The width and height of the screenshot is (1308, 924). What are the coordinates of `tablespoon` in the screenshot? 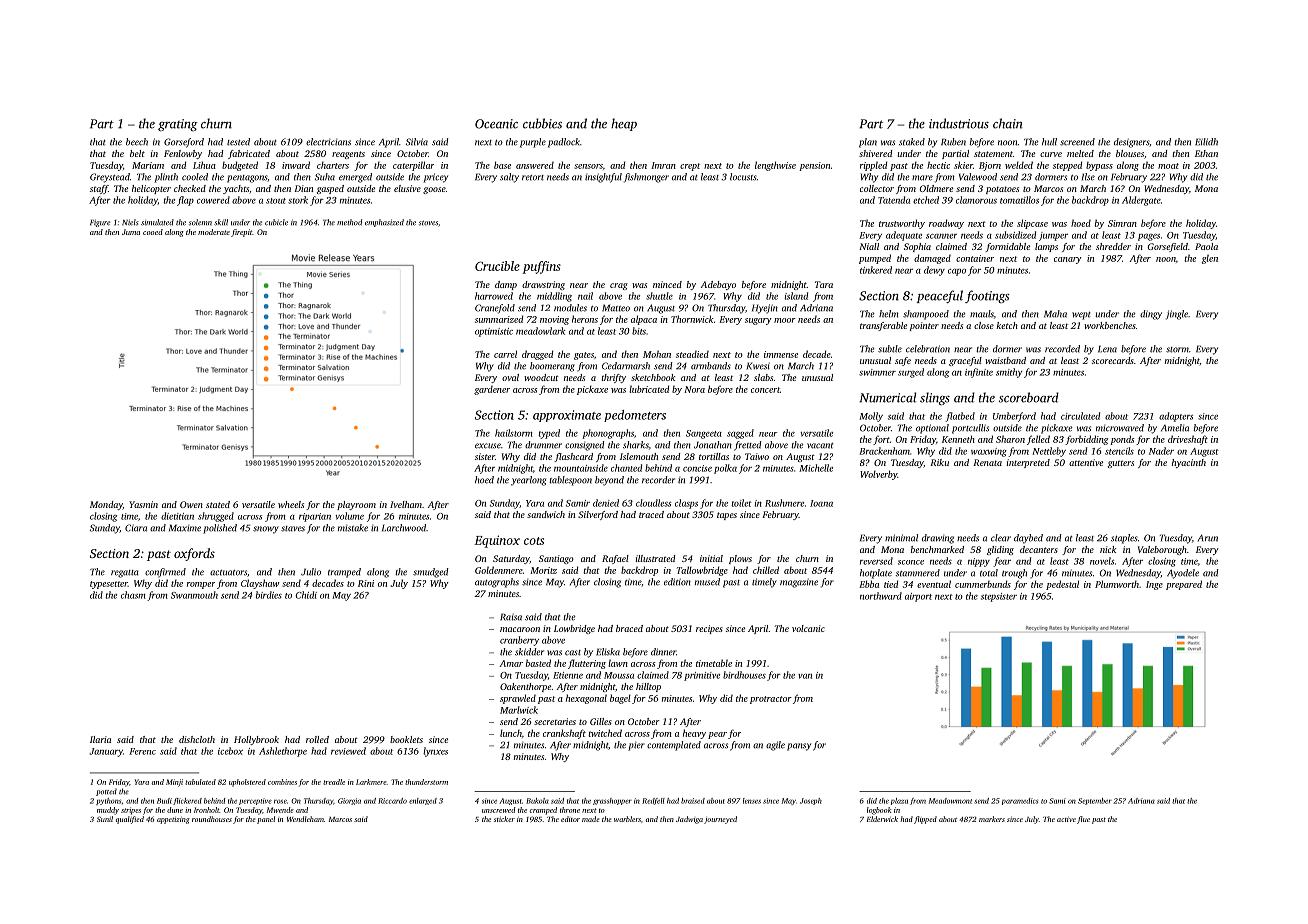 It's located at (570, 481).
